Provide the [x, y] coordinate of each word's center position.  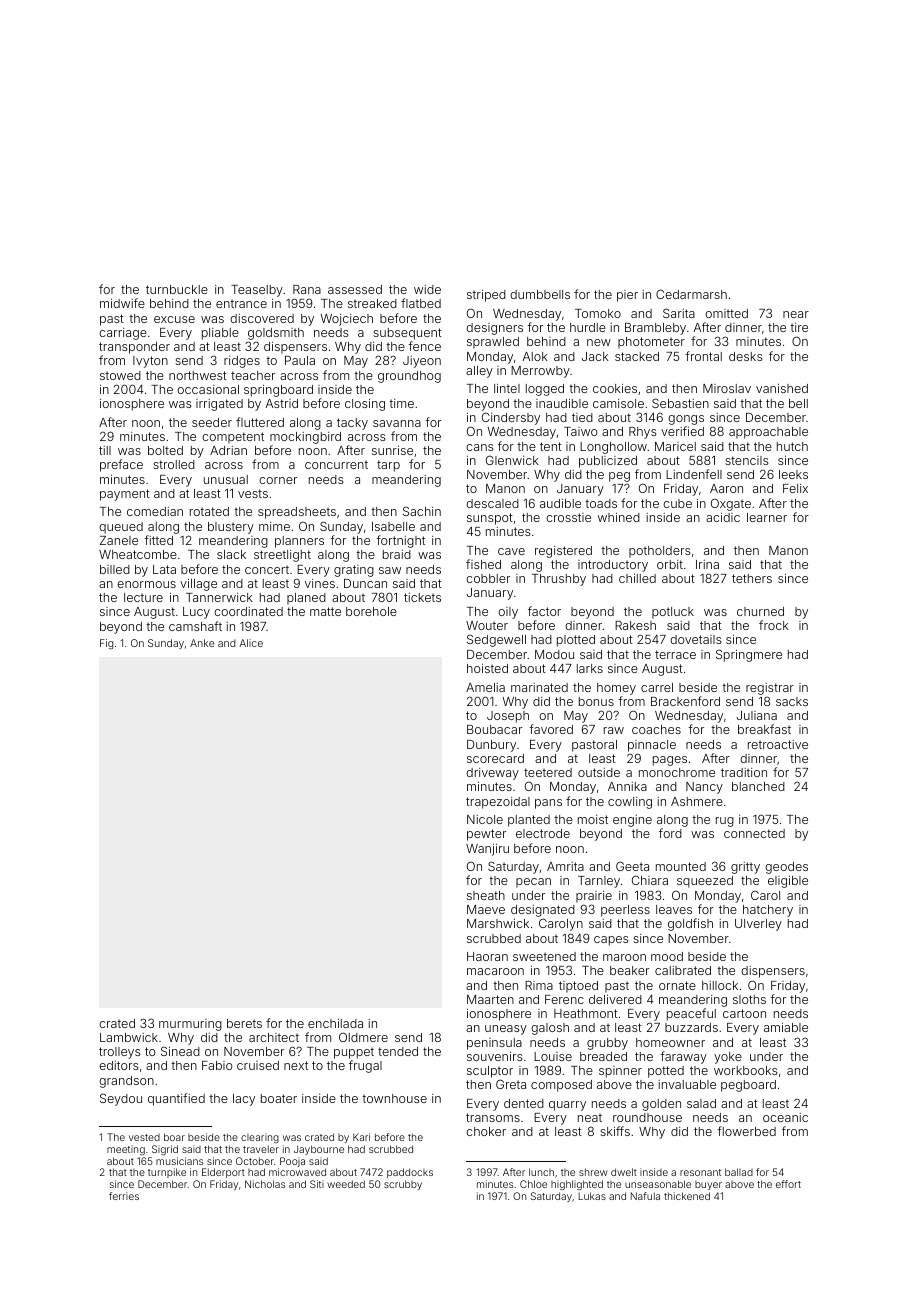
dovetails [696, 639]
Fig [107, 644]
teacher [253, 375]
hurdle [588, 327]
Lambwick [129, 1037]
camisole [618, 403]
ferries [124, 1196]
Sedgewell [496, 640]
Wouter [487, 625]
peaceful [691, 1014]
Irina [707, 564]
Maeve [486, 909]
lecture [143, 597]
